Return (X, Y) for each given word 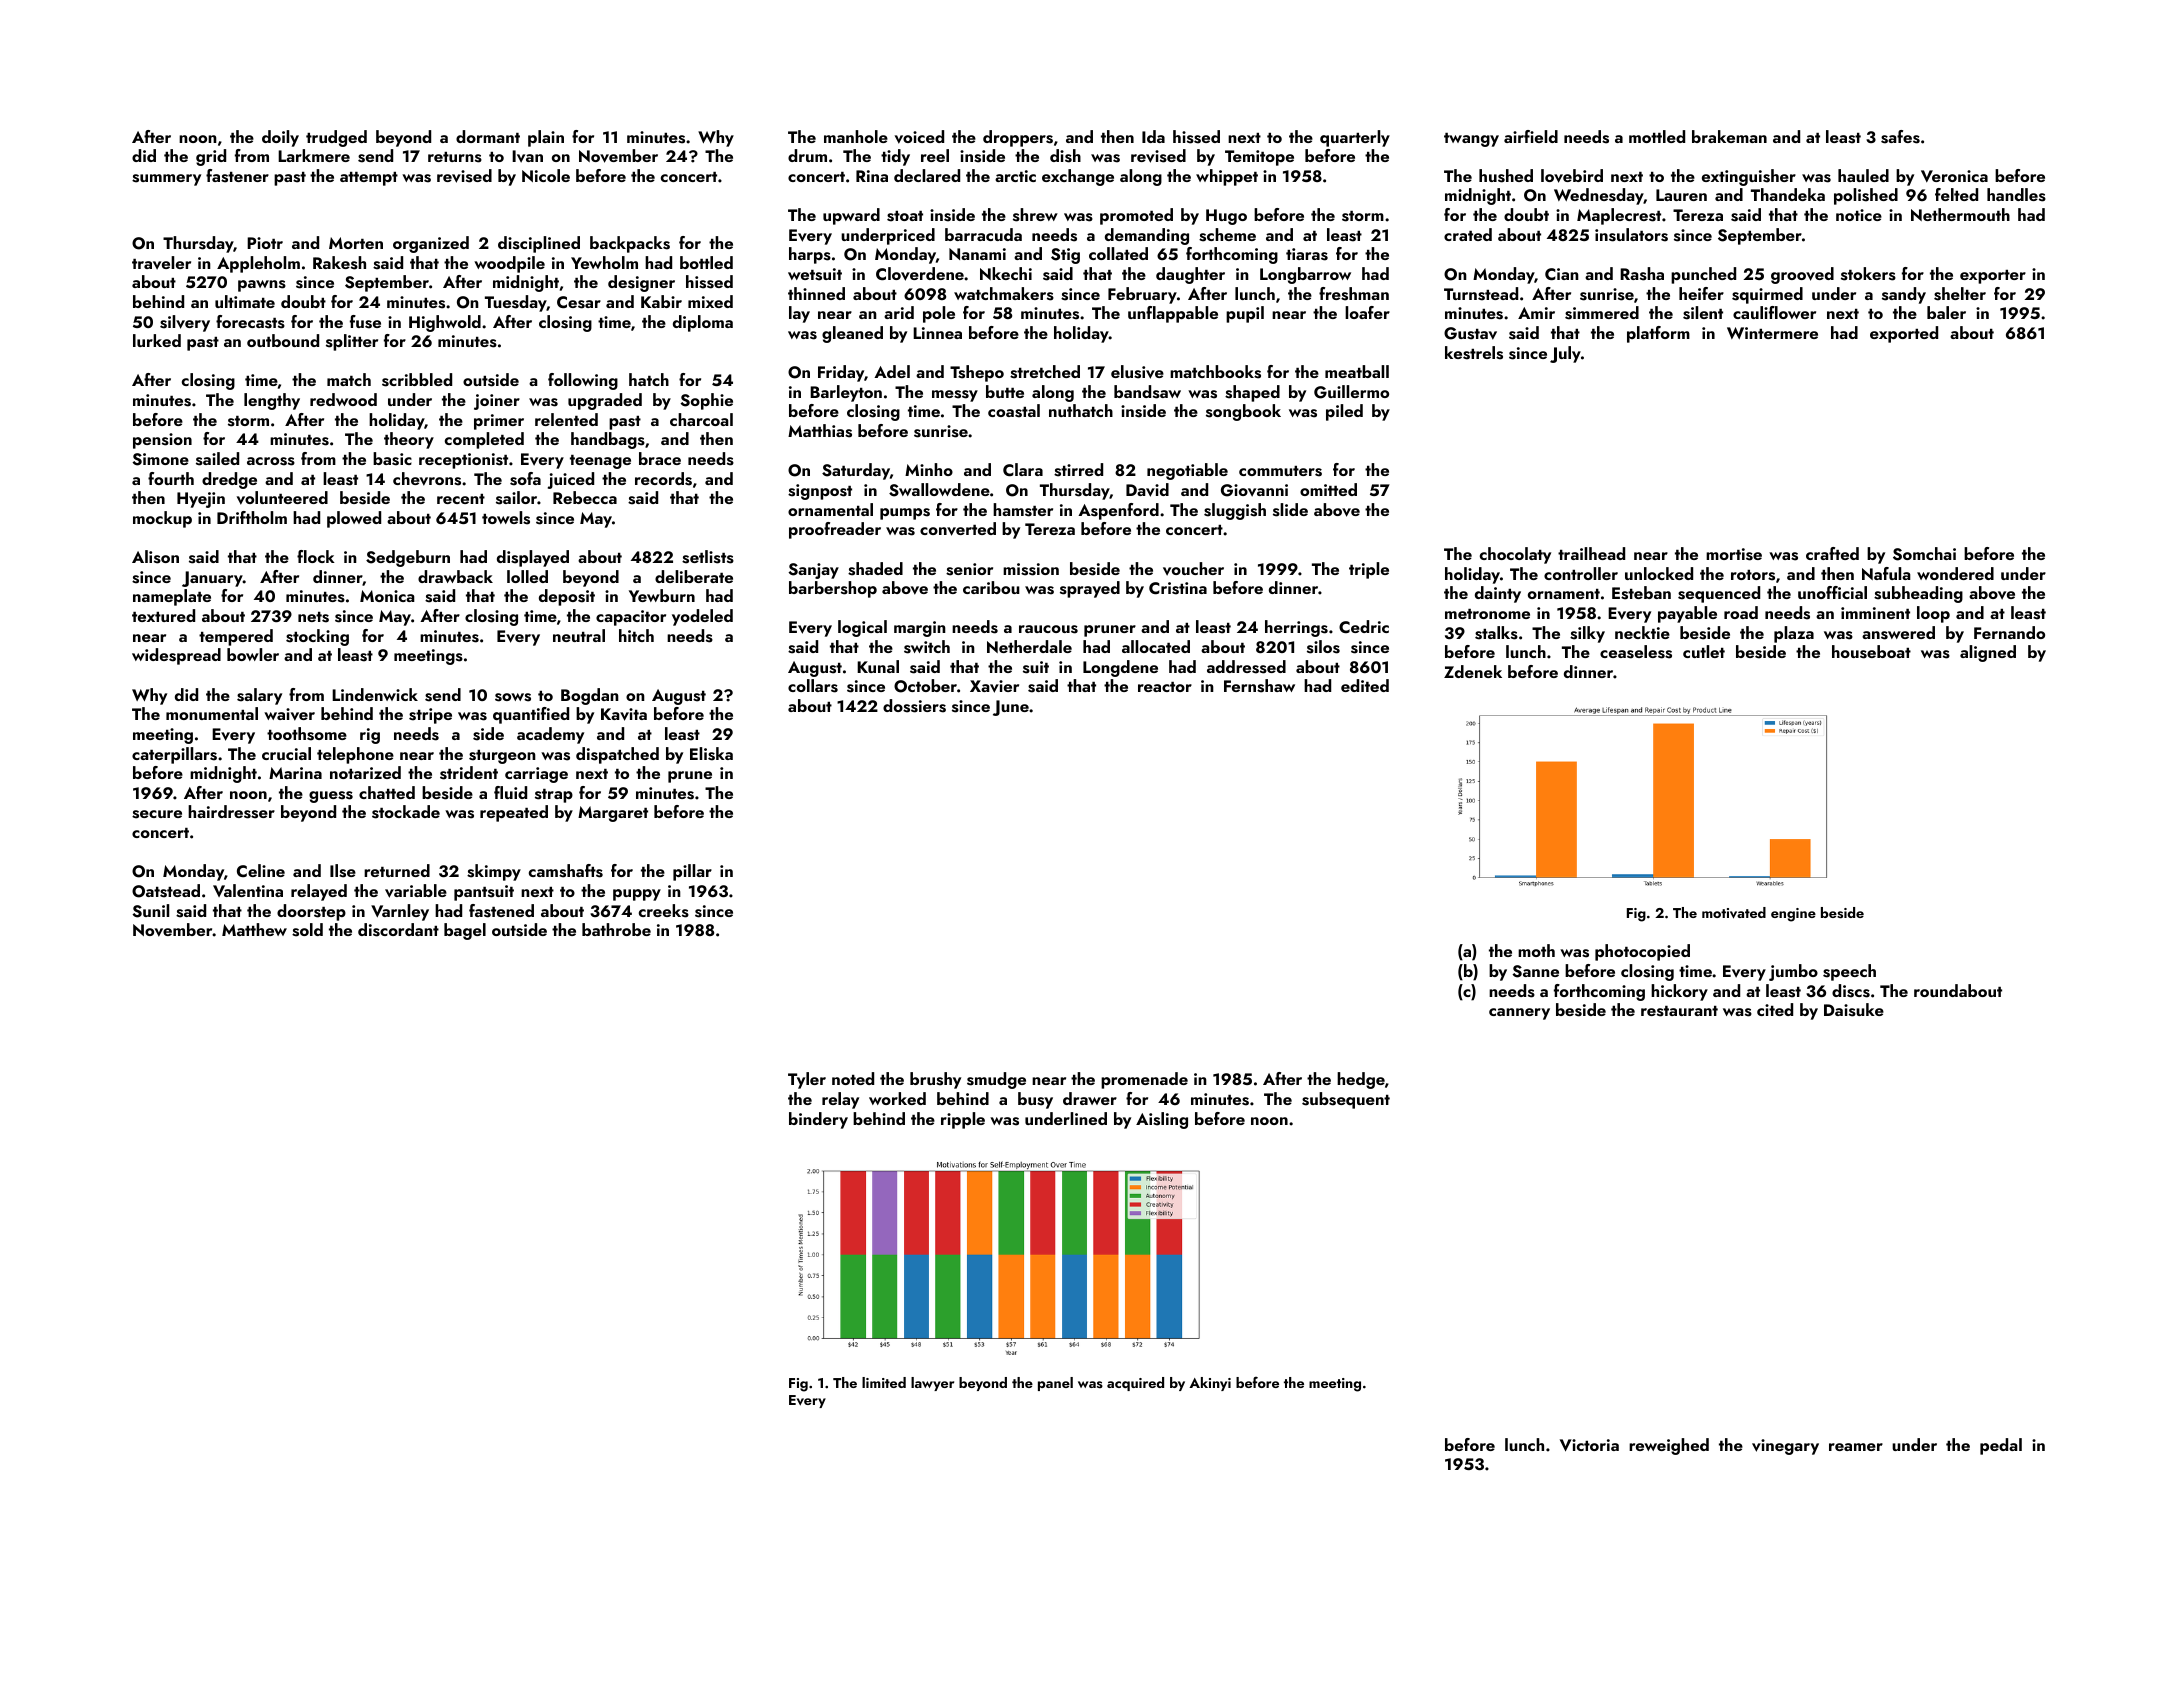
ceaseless (1636, 652)
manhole (856, 136)
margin (920, 629)
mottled (1657, 136)
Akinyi (1210, 1384)
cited (1775, 1009)
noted (853, 1078)
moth (1536, 950)
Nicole (546, 175)
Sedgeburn (408, 558)
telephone (355, 755)
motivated (1734, 913)
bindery (818, 1120)
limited (884, 1382)
